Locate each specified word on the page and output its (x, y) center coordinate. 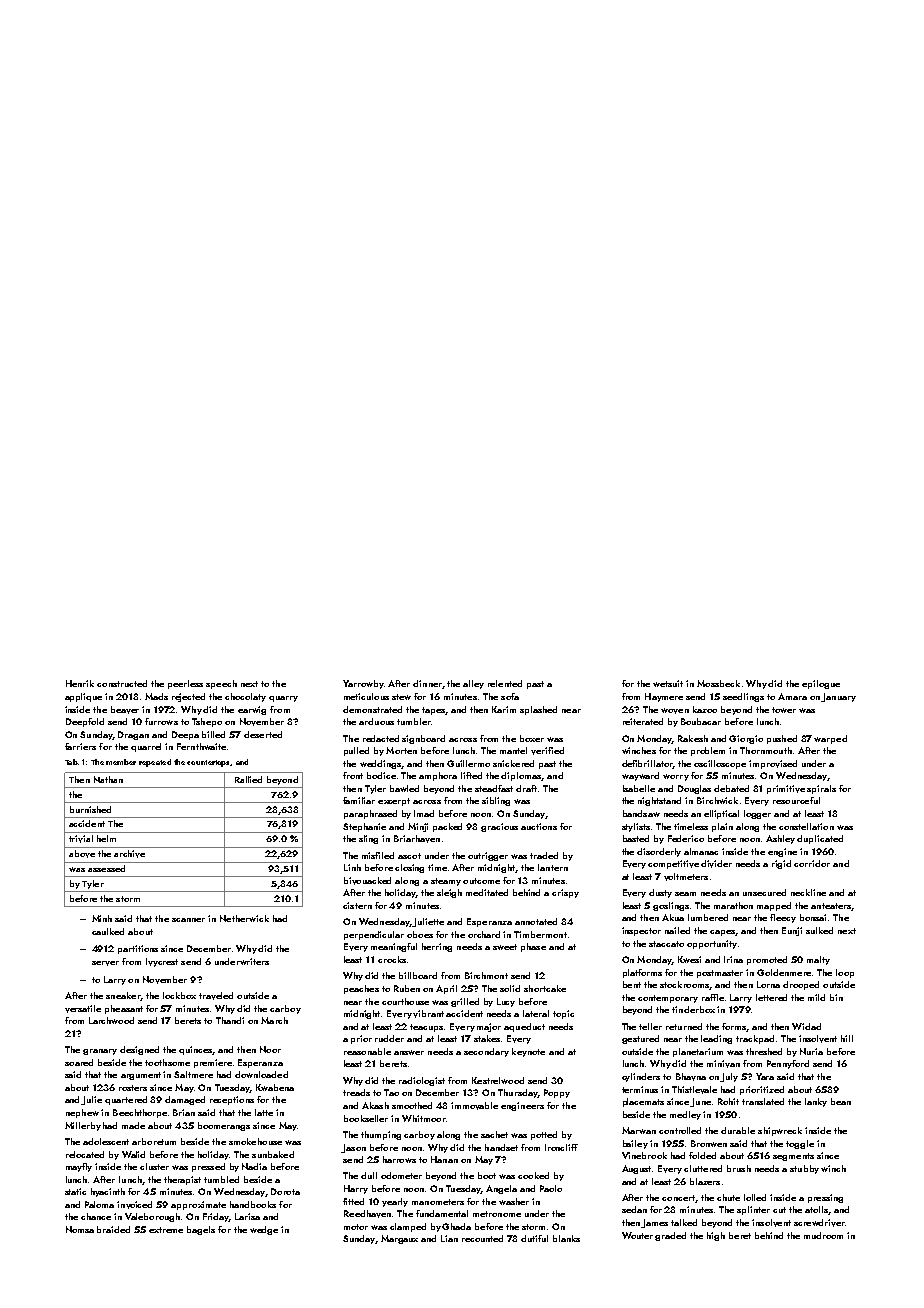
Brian (184, 1112)
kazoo (705, 709)
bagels (201, 1230)
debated (731, 788)
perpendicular (374, 935)
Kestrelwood (498, 1080)
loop (845, 973)
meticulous (366, 696)
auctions (539, 826)
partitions (138, 949)
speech (221, 684)
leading (716, 1039)
